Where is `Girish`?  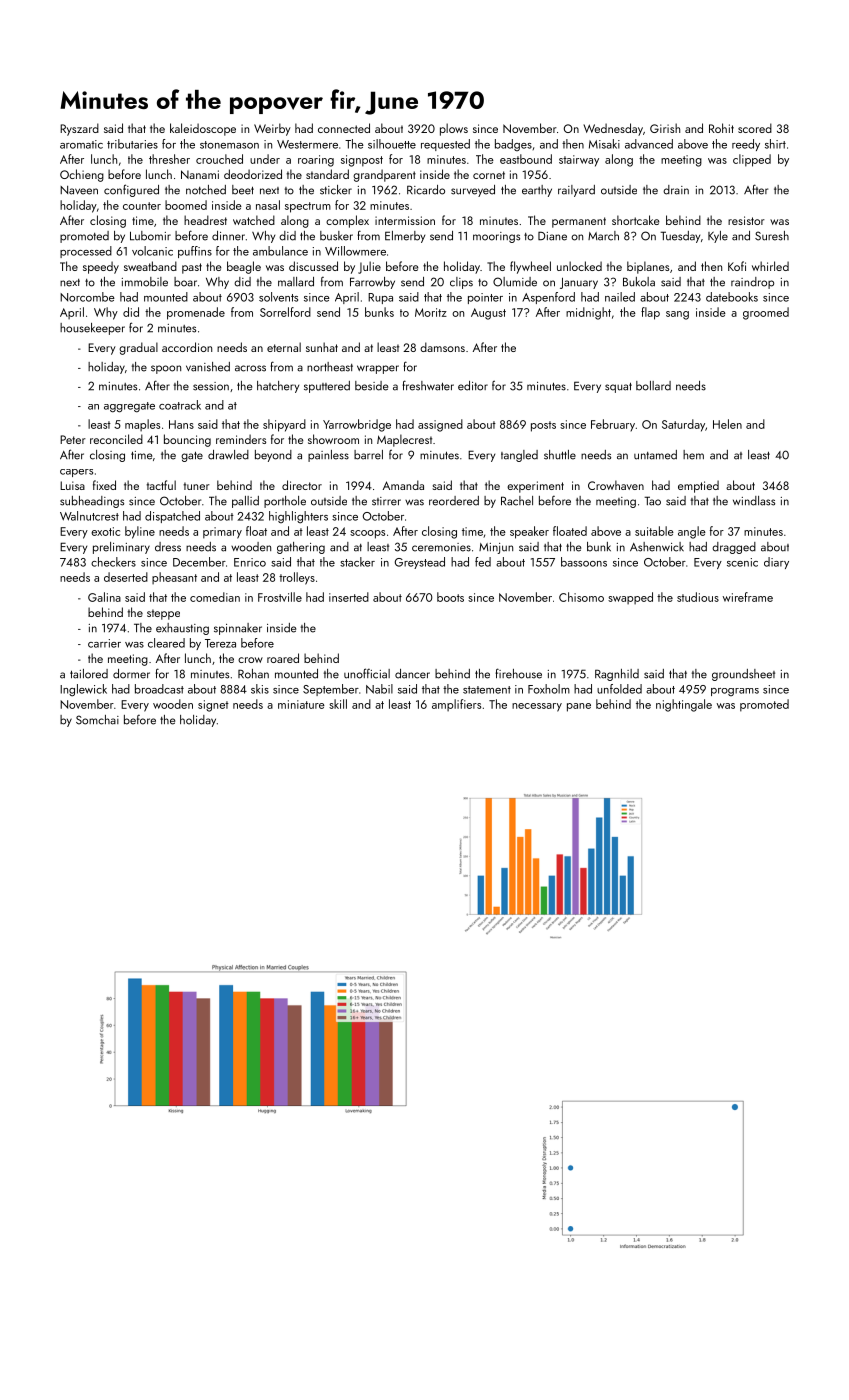
Girish is located at coordinates (665, 128).
